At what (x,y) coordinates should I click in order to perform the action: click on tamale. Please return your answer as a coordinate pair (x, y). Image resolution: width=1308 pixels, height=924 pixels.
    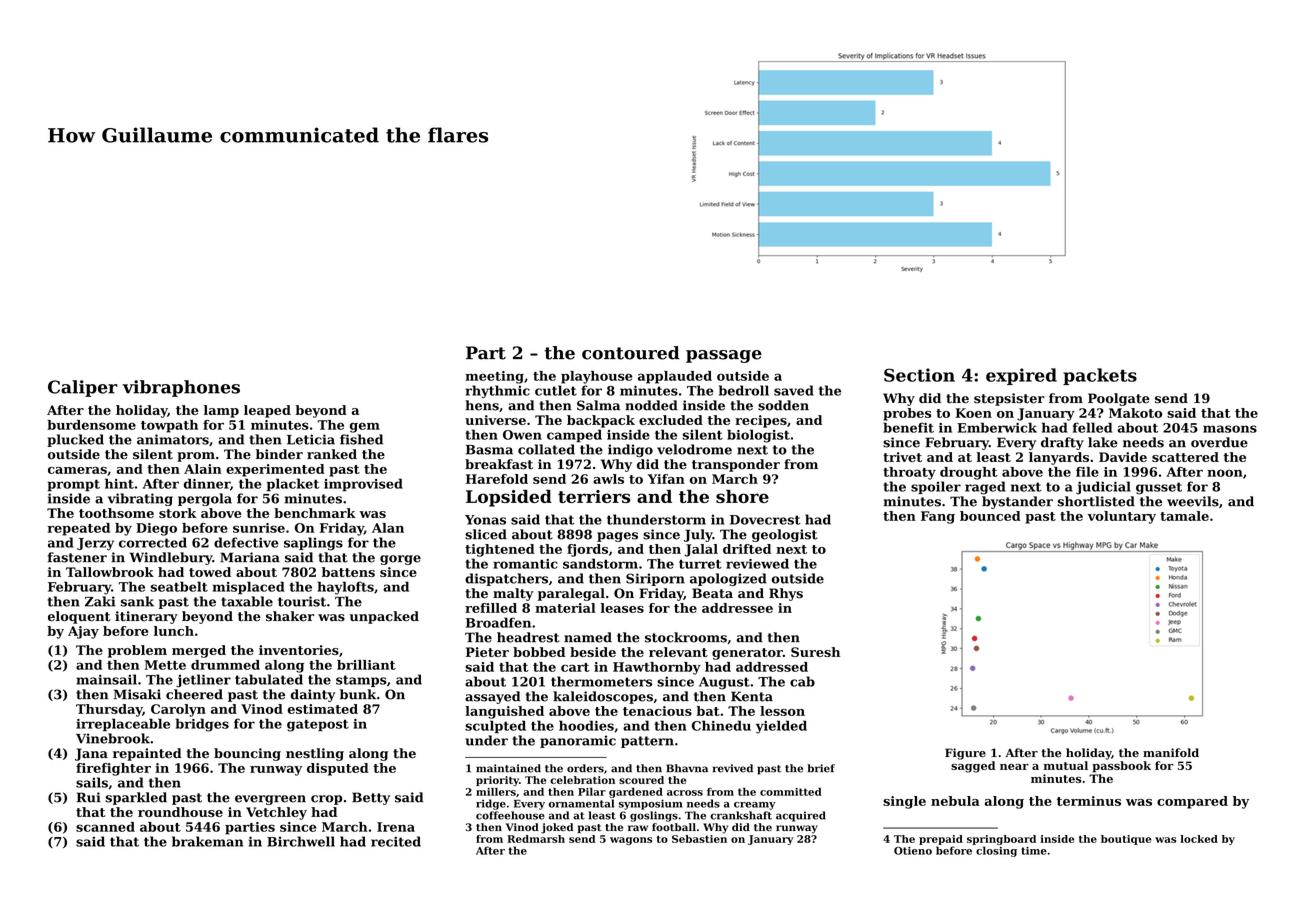
    Looking at the image, I should click on (1184, 516).
